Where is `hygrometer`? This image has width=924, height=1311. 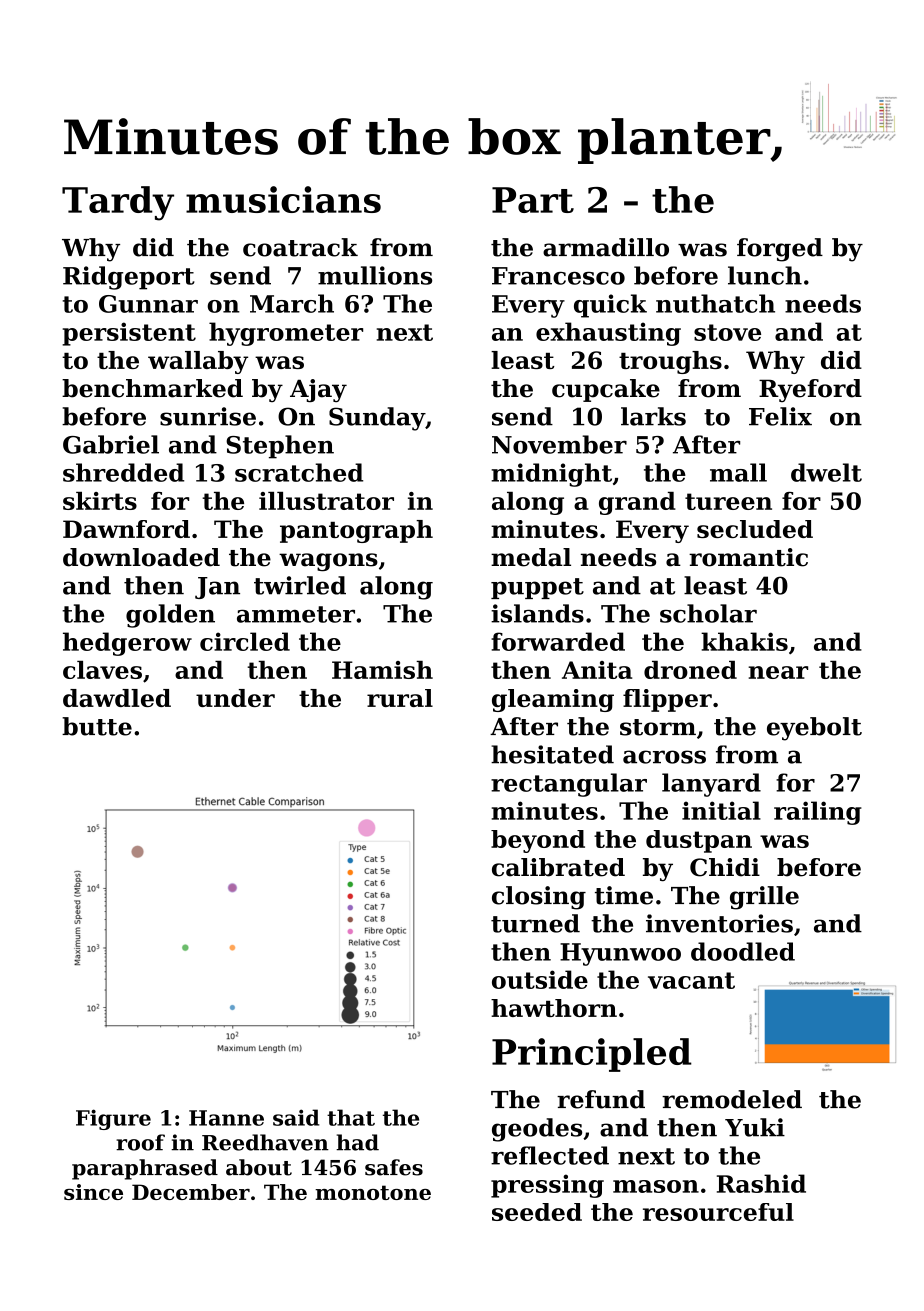 hygrometer is located at coordinates (286, 334).
